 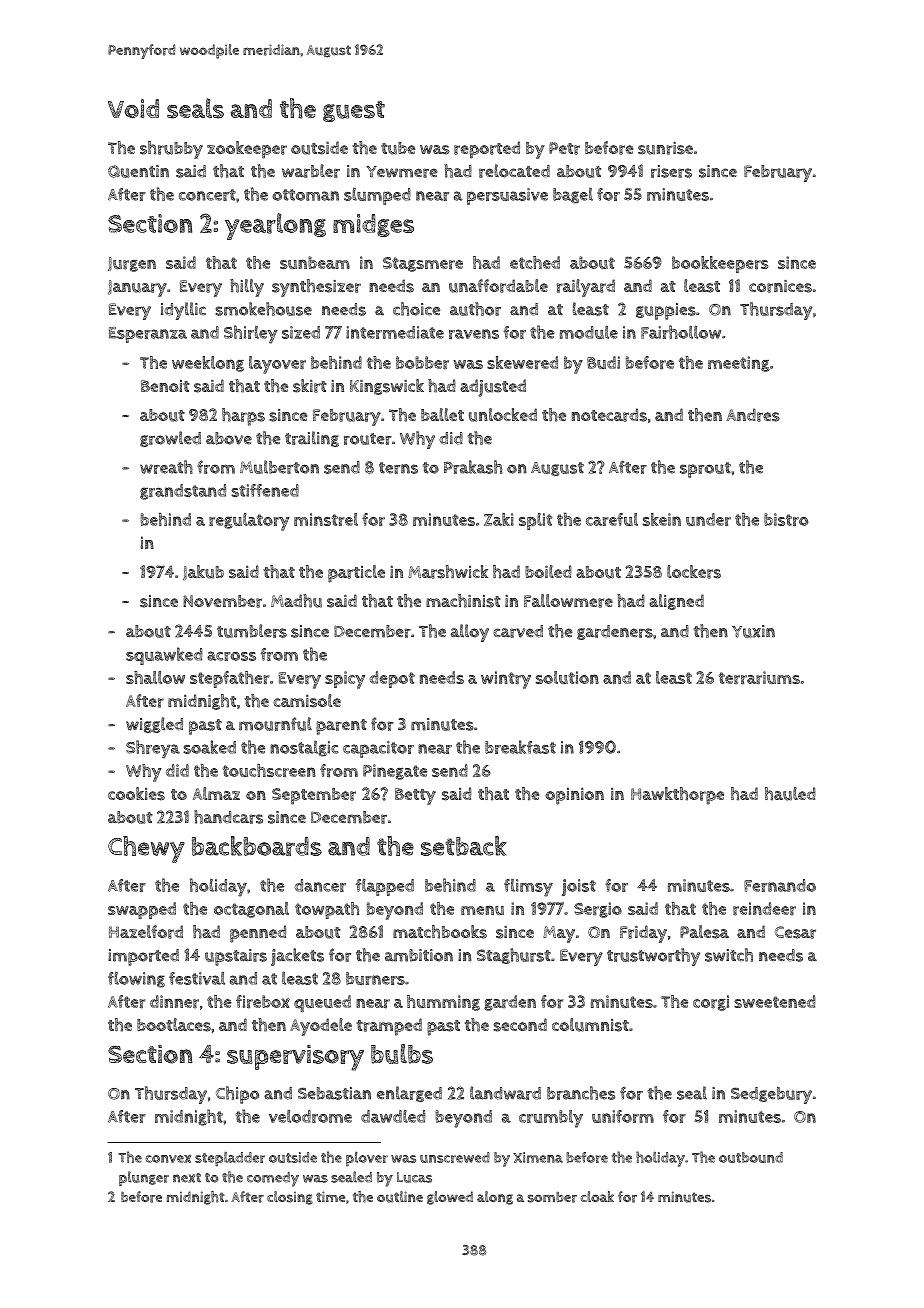 I want to click on humming, so click(x=443, y=1003).
